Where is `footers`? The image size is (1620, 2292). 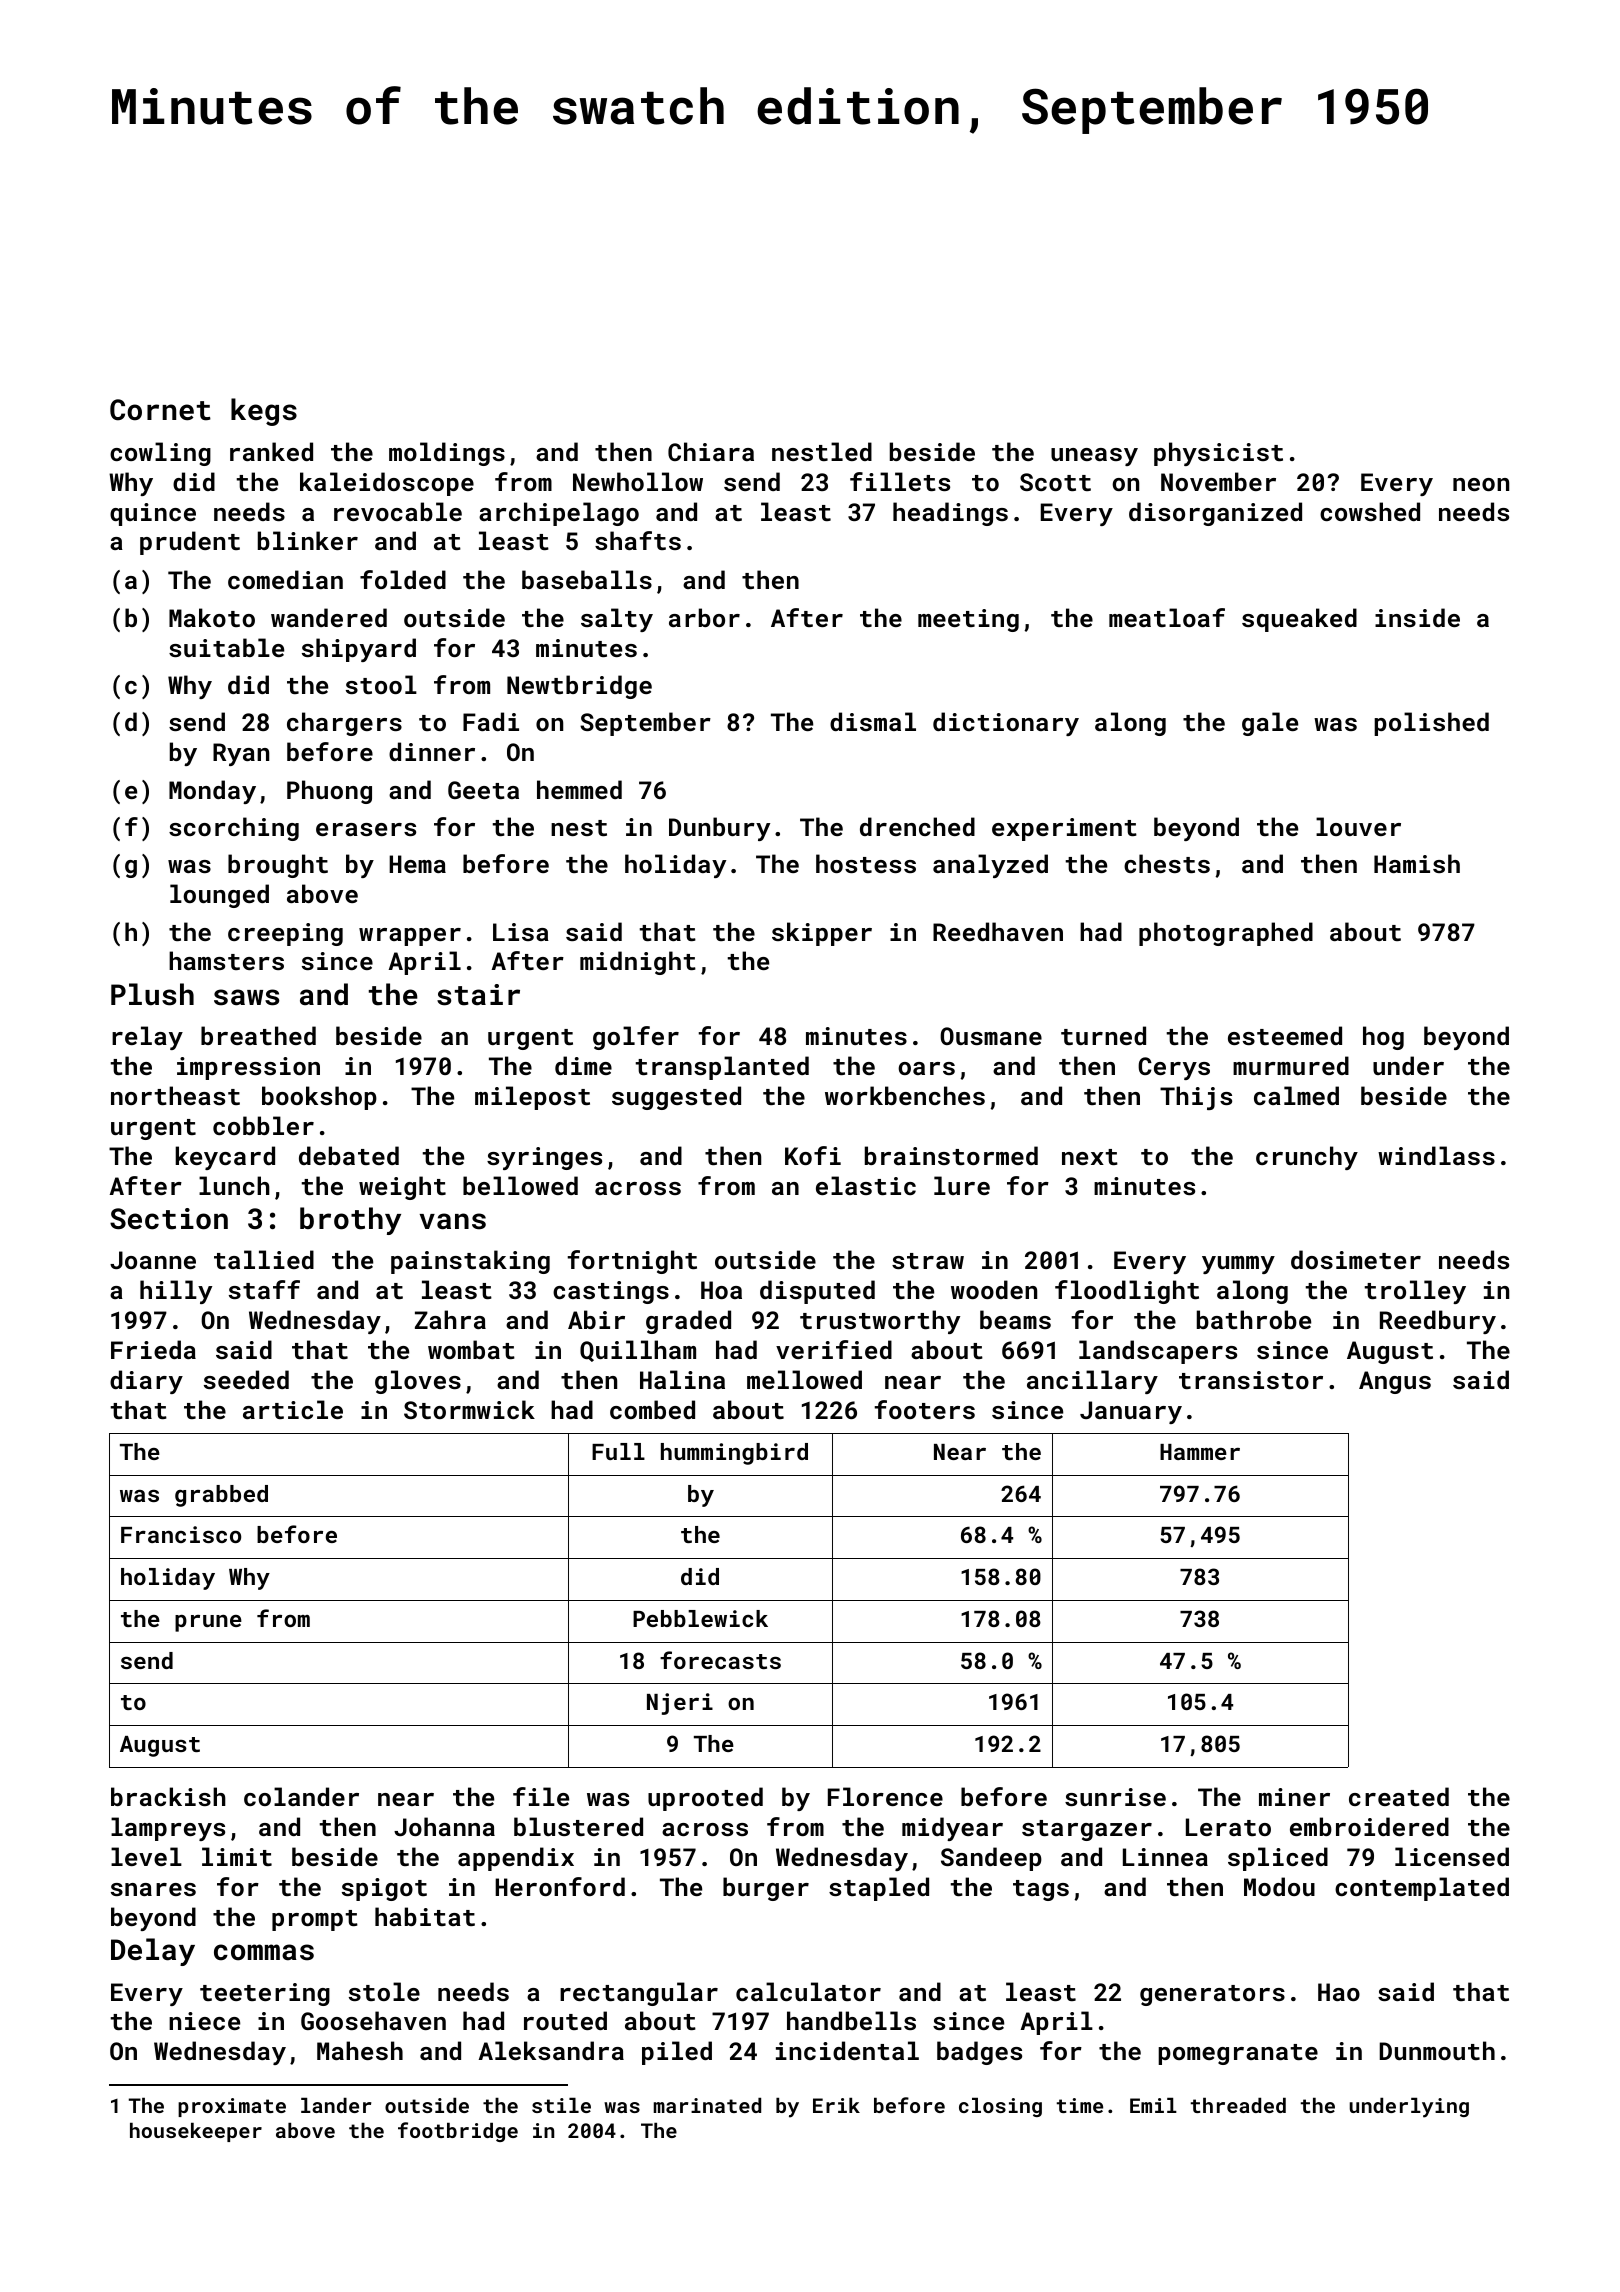 footers is located at coordinates (925, 1409).
